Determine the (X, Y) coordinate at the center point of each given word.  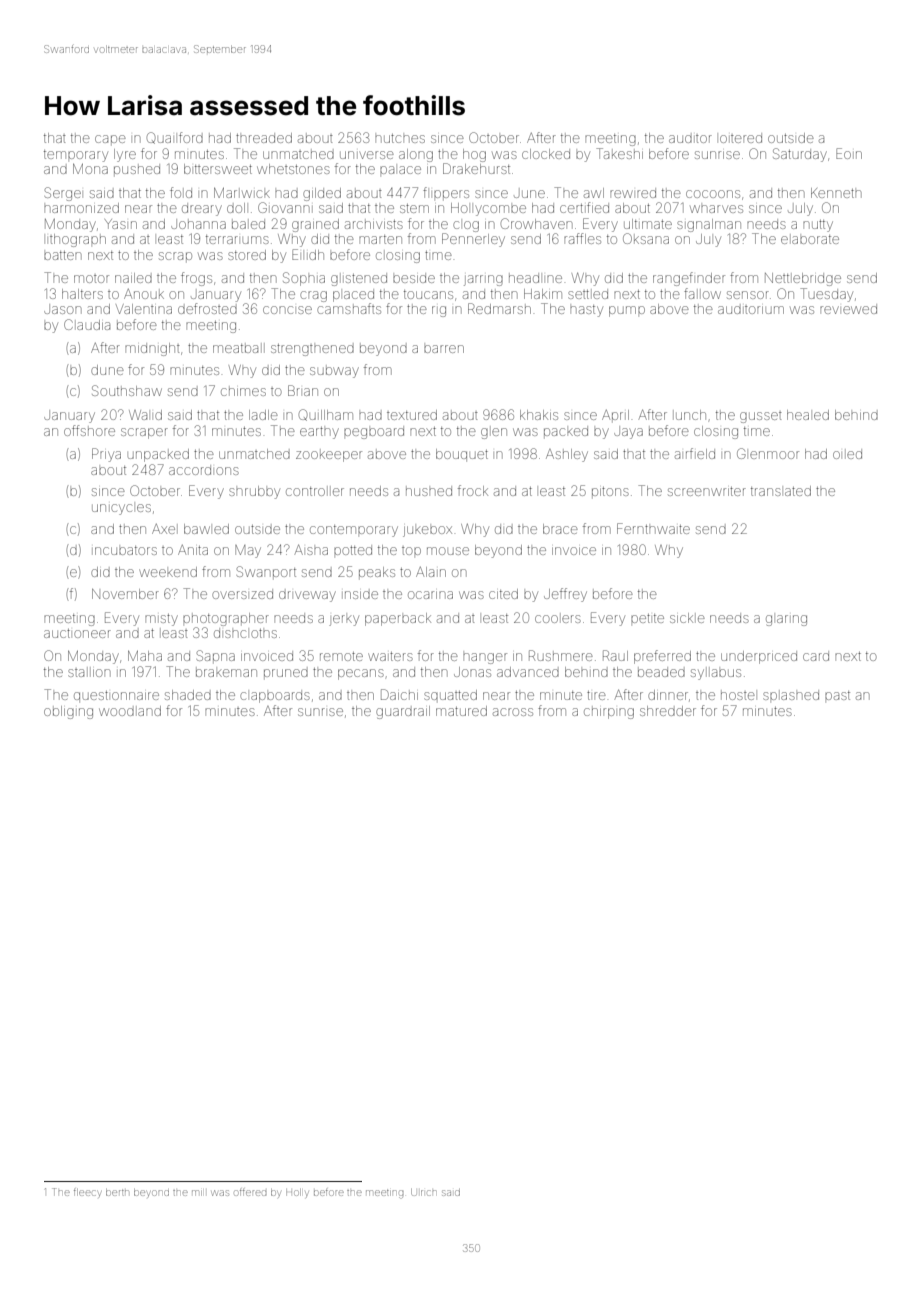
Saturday (800, 155)
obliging (68, 712)
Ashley (567, 455)
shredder (668, 711)
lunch (691, 415)
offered (250, 1193)
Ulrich (423, 1192)
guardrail (403, 712)
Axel (163, 529)
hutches (400, 138)
